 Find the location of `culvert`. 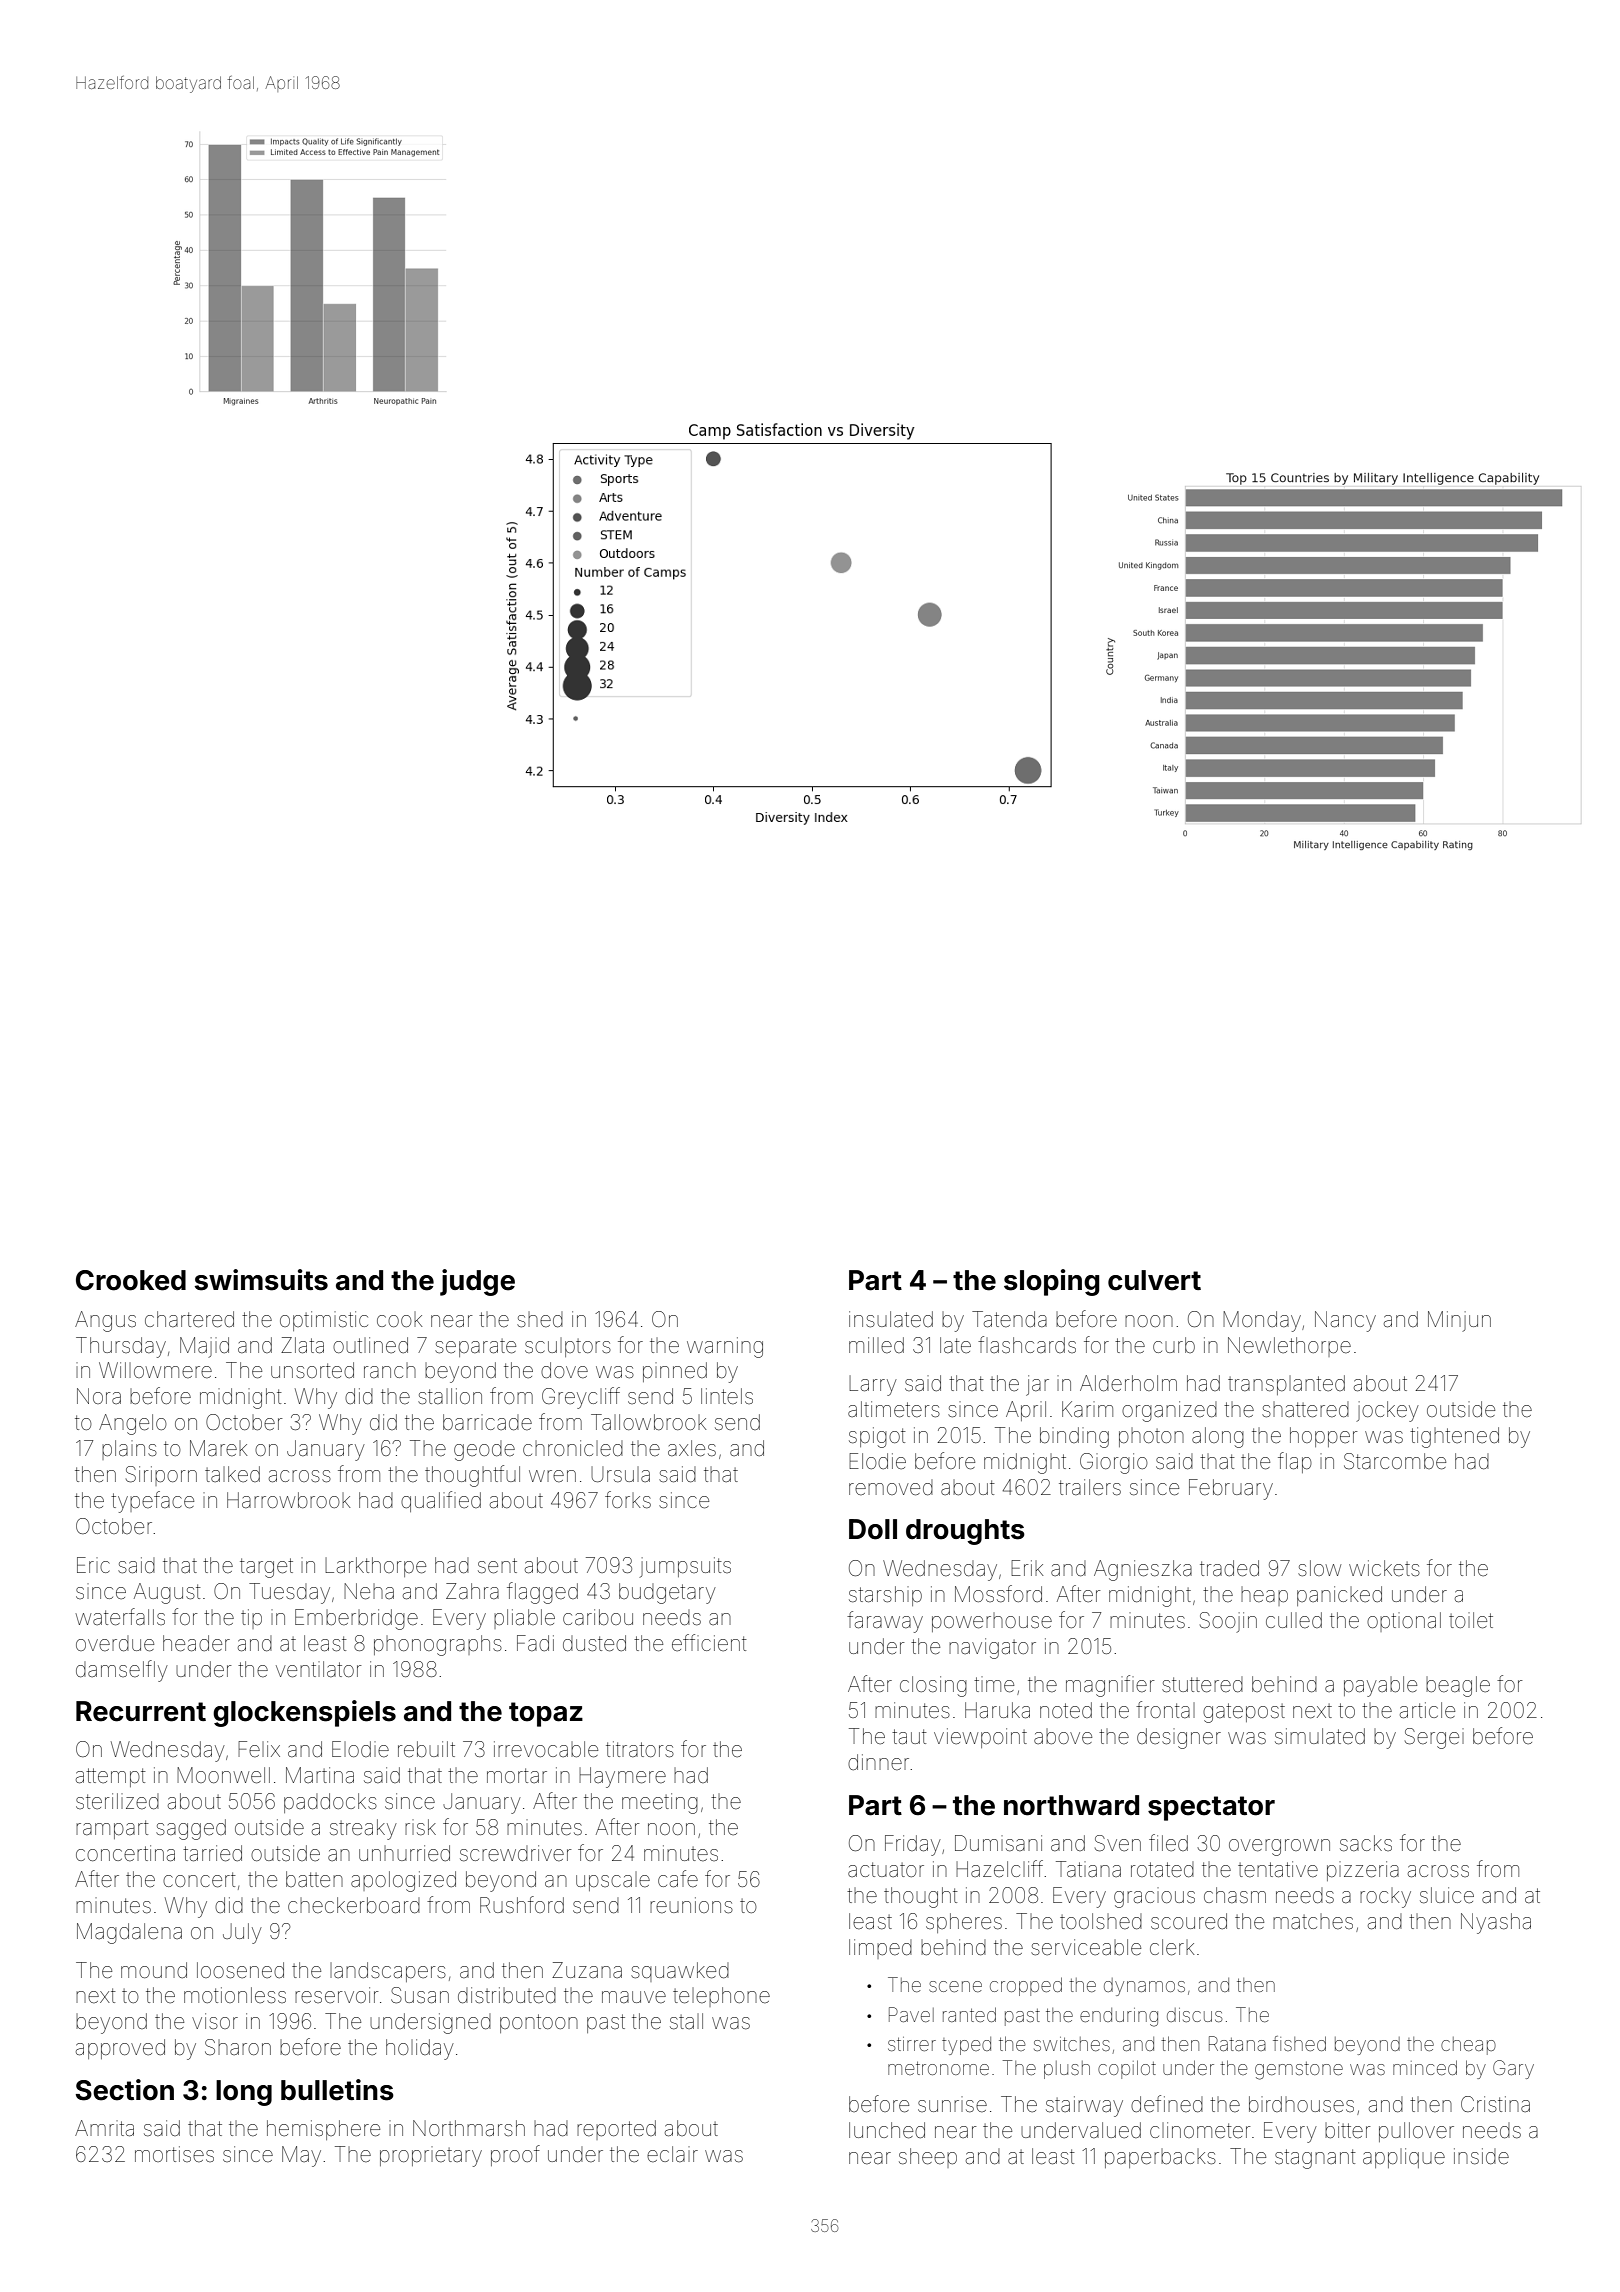

culvert is located at coordinates (1154, 1280).
